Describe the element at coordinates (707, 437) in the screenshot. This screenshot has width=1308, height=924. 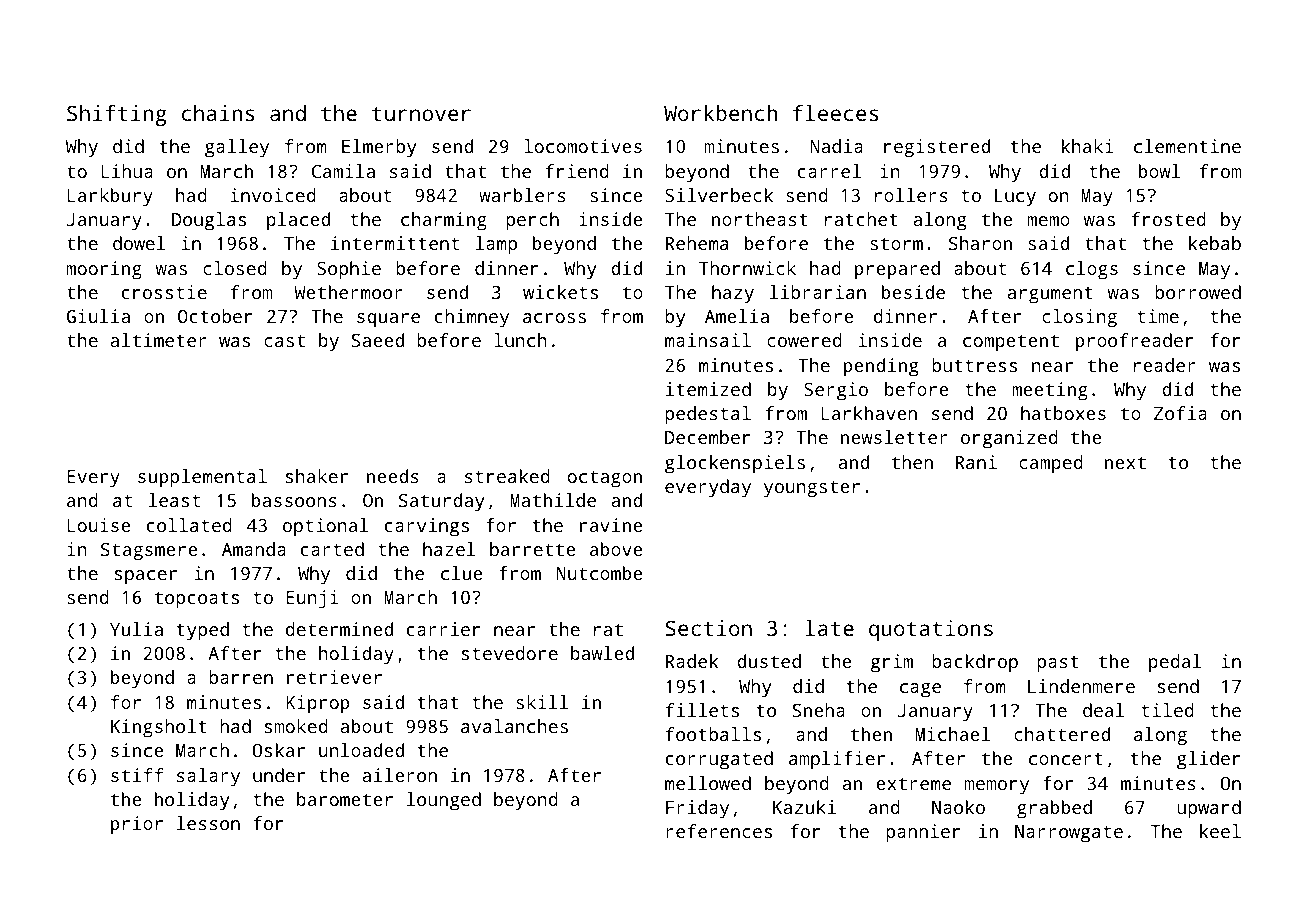
I see `December` at that location.
